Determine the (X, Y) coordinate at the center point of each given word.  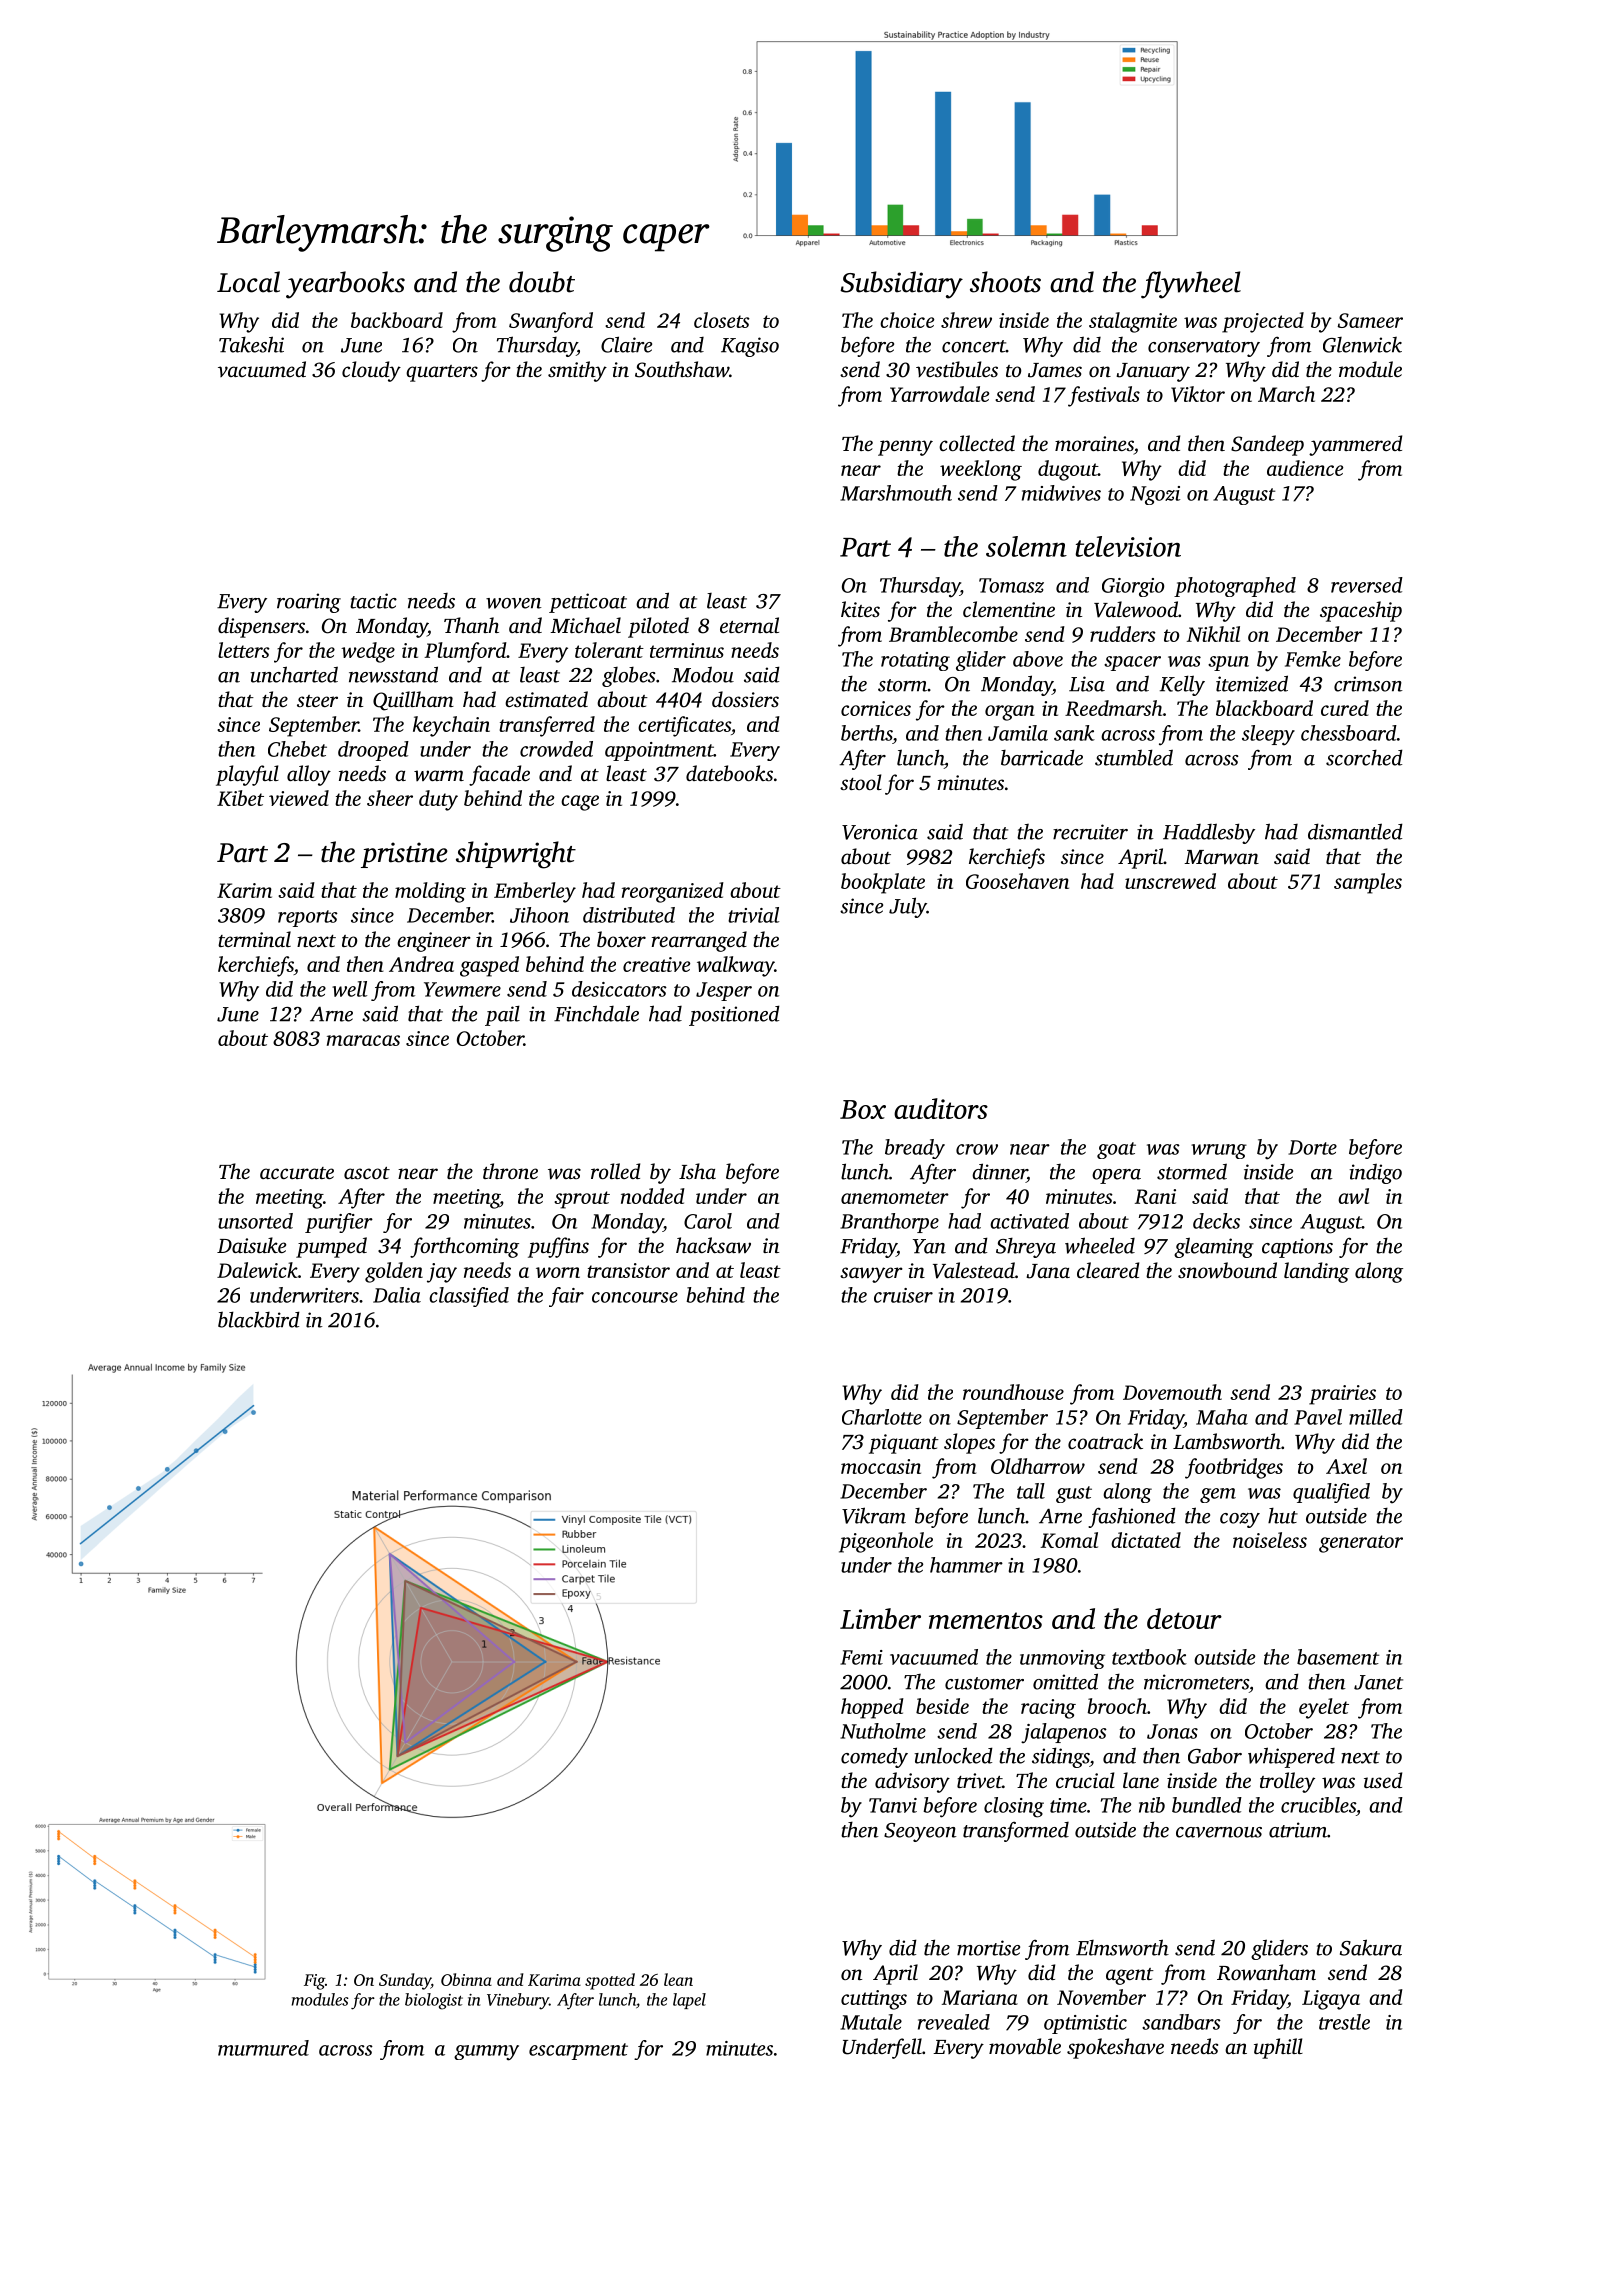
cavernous (1219, 1832)
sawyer (871, 1275)
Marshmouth (896, 493)
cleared (1108, 1270)
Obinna (466, 1979)
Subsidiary (901, 285)
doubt (542, 282)
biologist (434, 2001)
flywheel (1191, 285)
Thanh (471, 625)
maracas (363, 1040)
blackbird (259, 1319)
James (1055, 370)
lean (678, 1979)
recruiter (1090, 832)
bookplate (883, 883)
